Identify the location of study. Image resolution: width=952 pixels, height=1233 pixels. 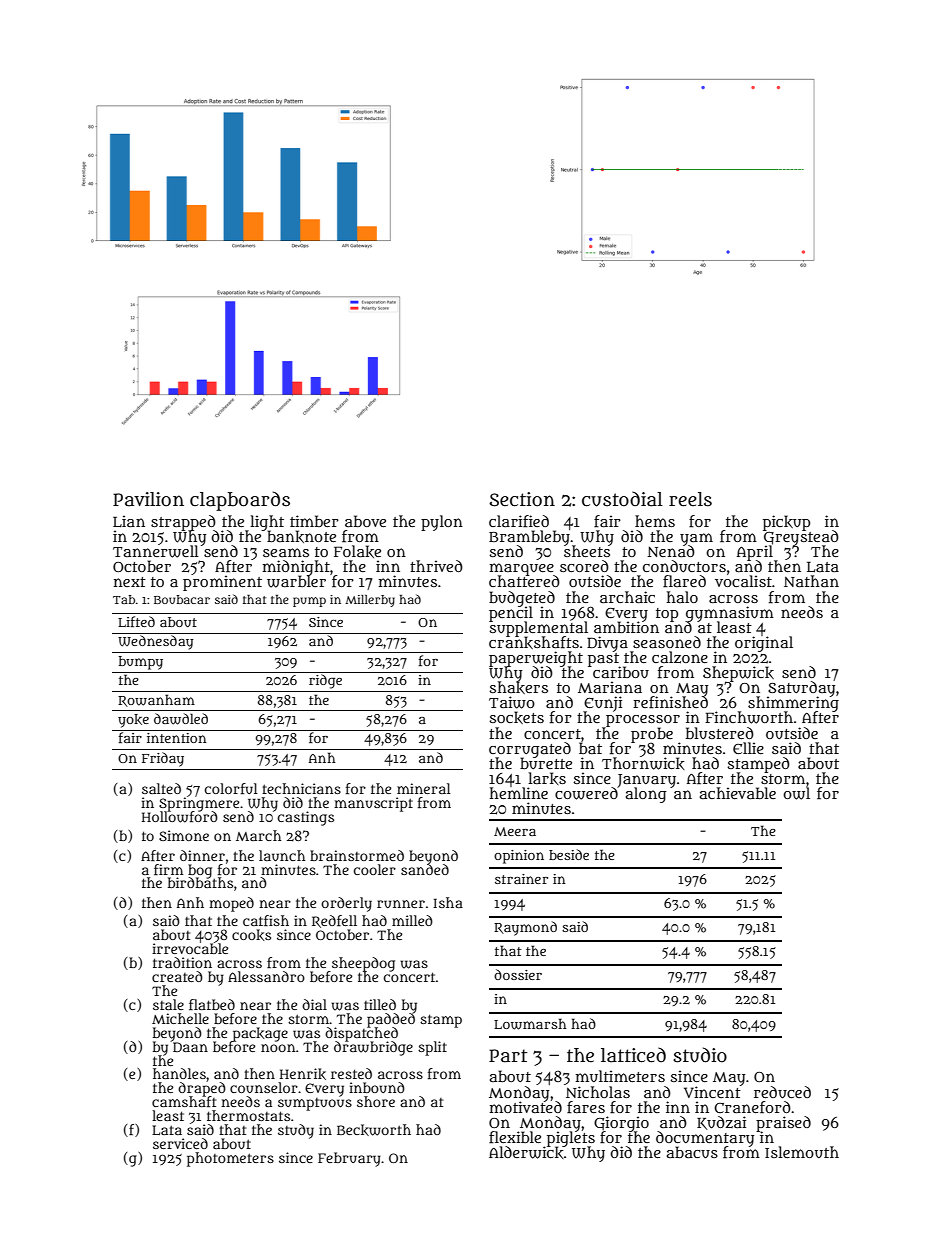
(296, 1131).
